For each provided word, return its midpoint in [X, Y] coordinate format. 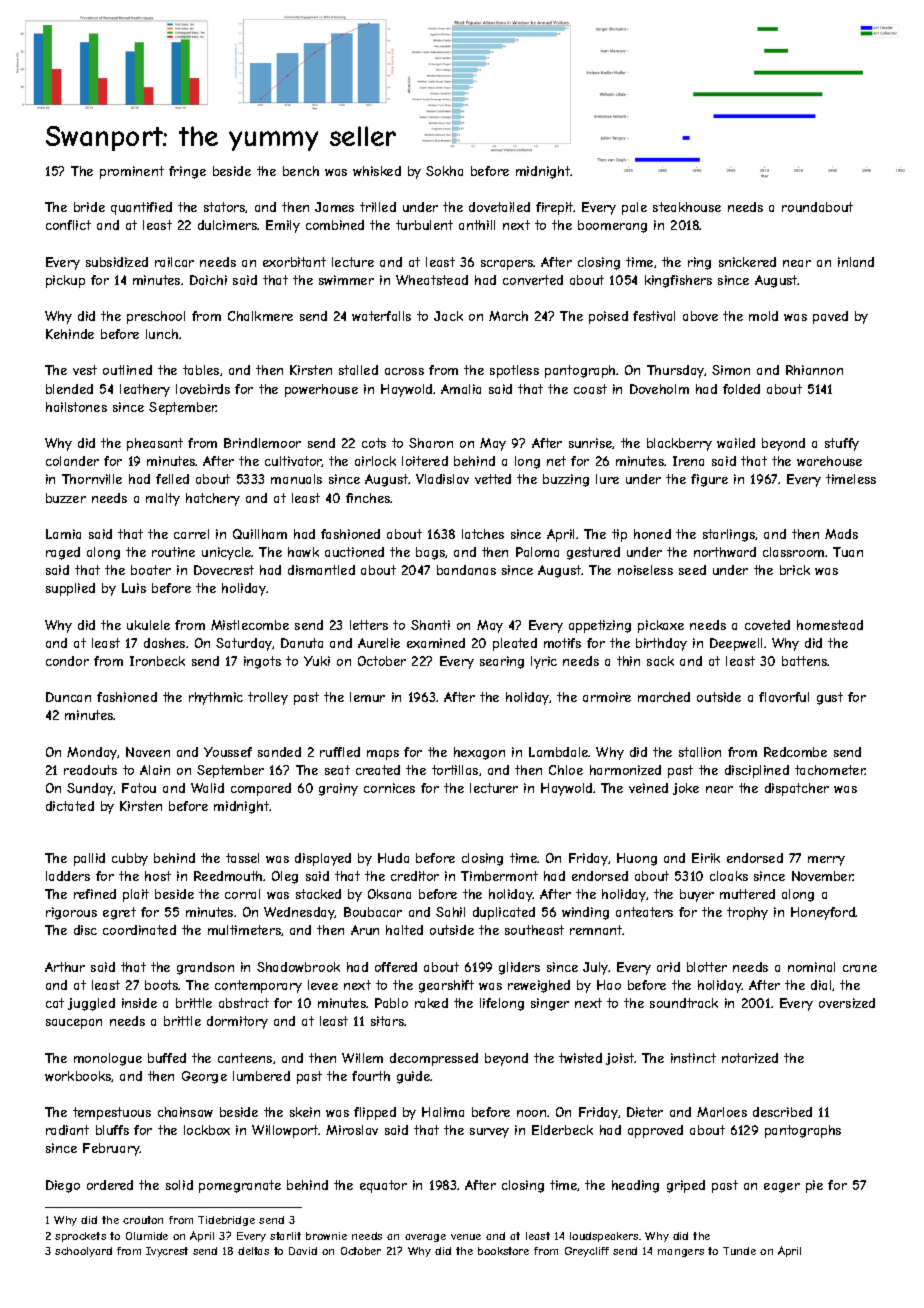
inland [856, 262]
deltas [253, 1251]
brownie [326, 1236]
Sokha [444, 171]
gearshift [446, 986]
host [158, 876]
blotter [707, 967]
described [782, 1112]
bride [89, 207]
